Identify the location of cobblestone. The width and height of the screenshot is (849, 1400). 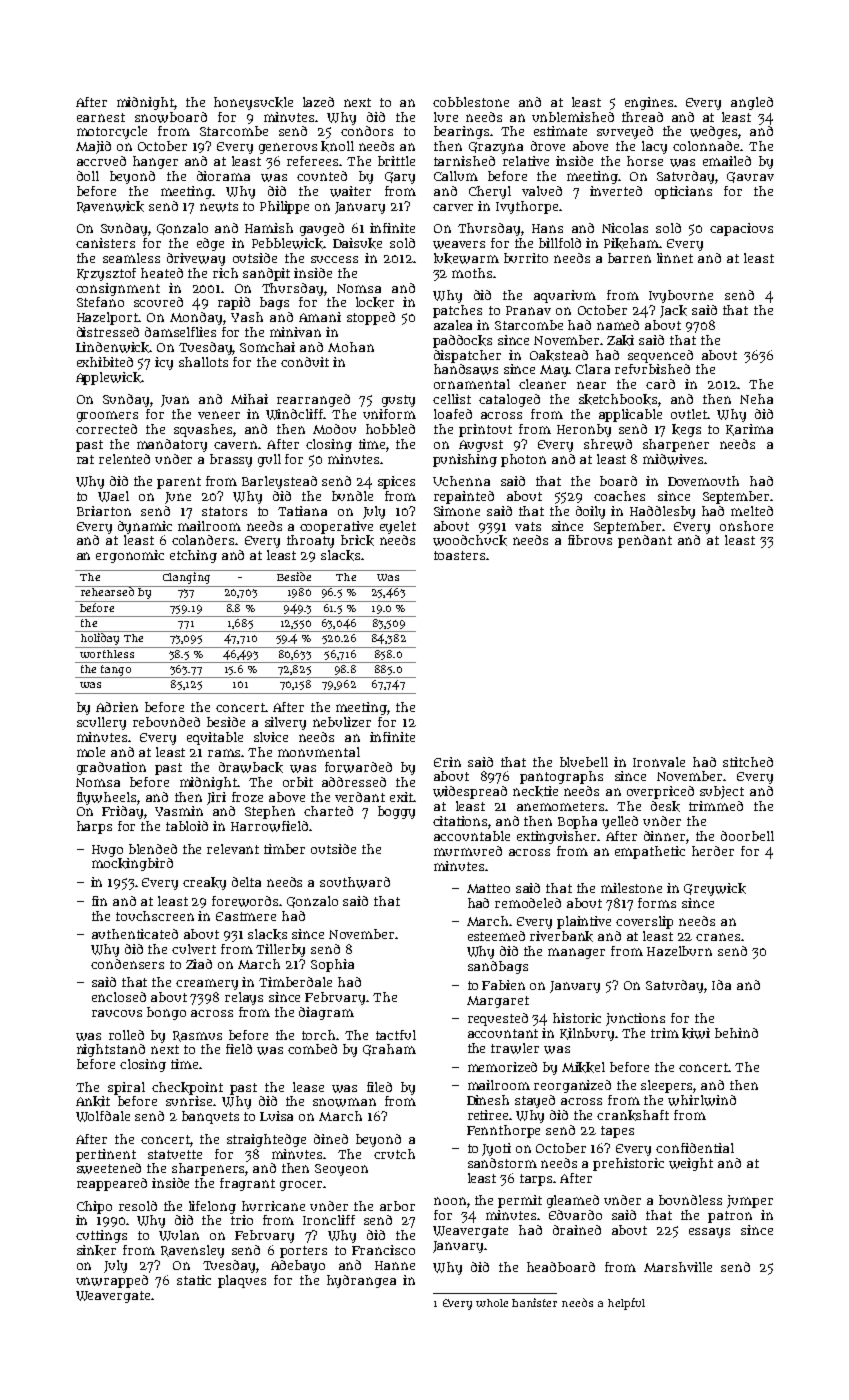
(471, 102).
